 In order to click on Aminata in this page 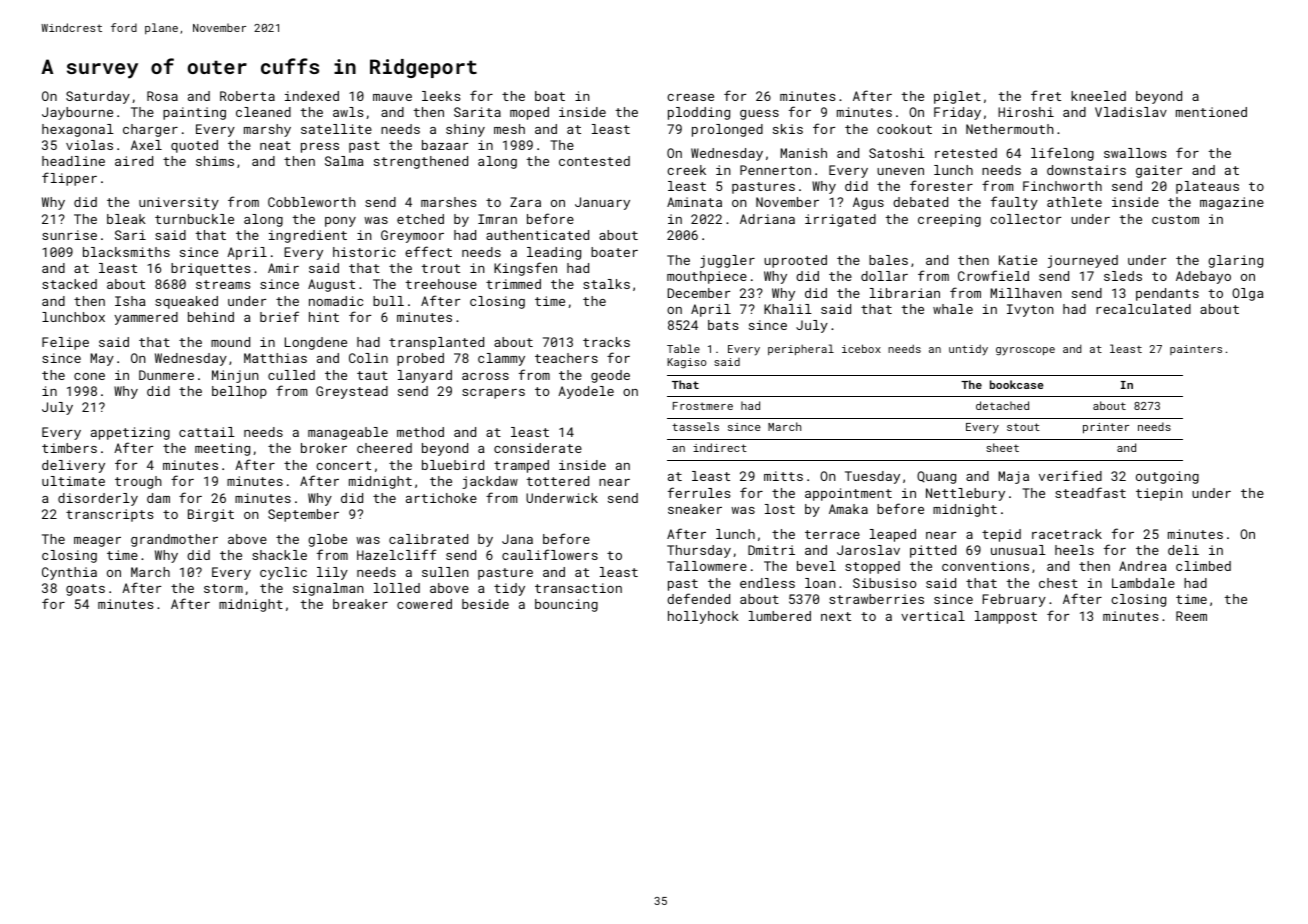, I will do `click(694, 202)`.
